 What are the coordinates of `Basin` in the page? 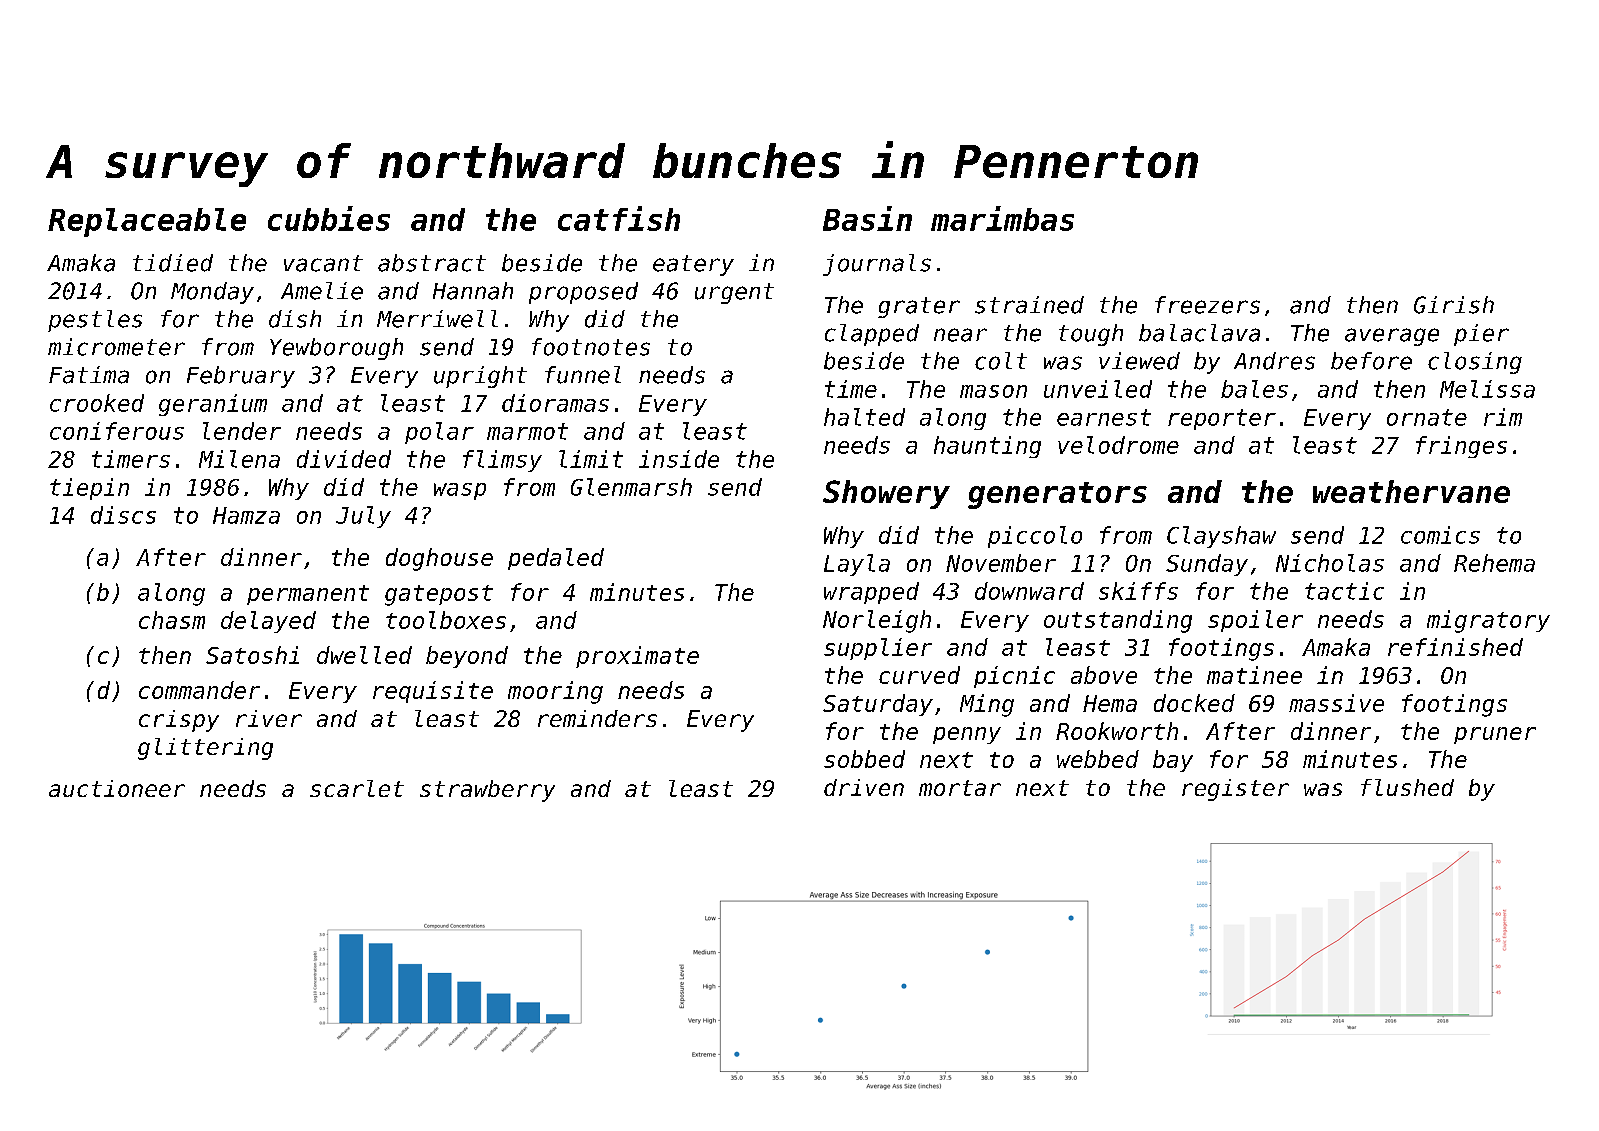 It's located at (867, 218).
